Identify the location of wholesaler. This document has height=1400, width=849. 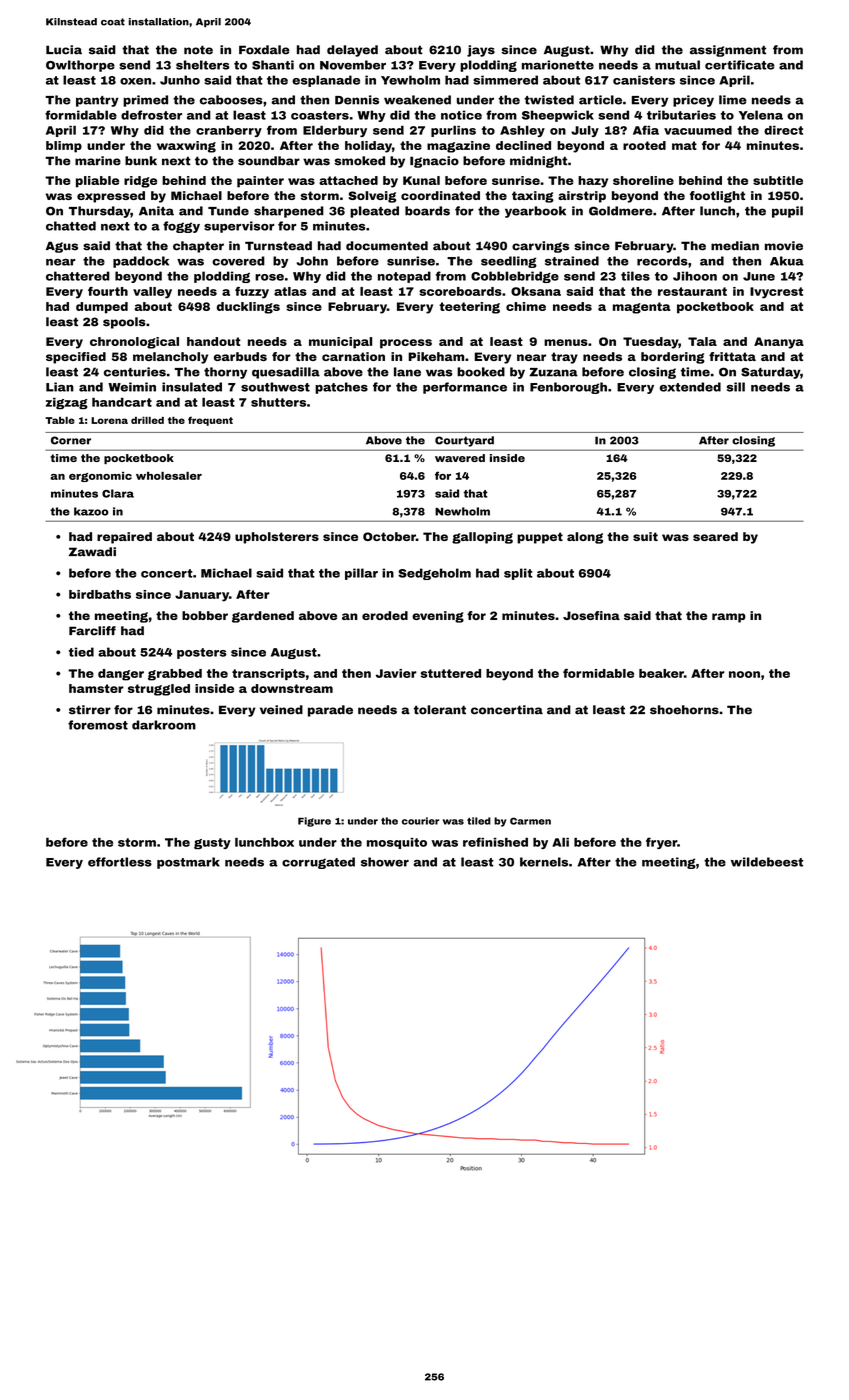
(169, 476).
